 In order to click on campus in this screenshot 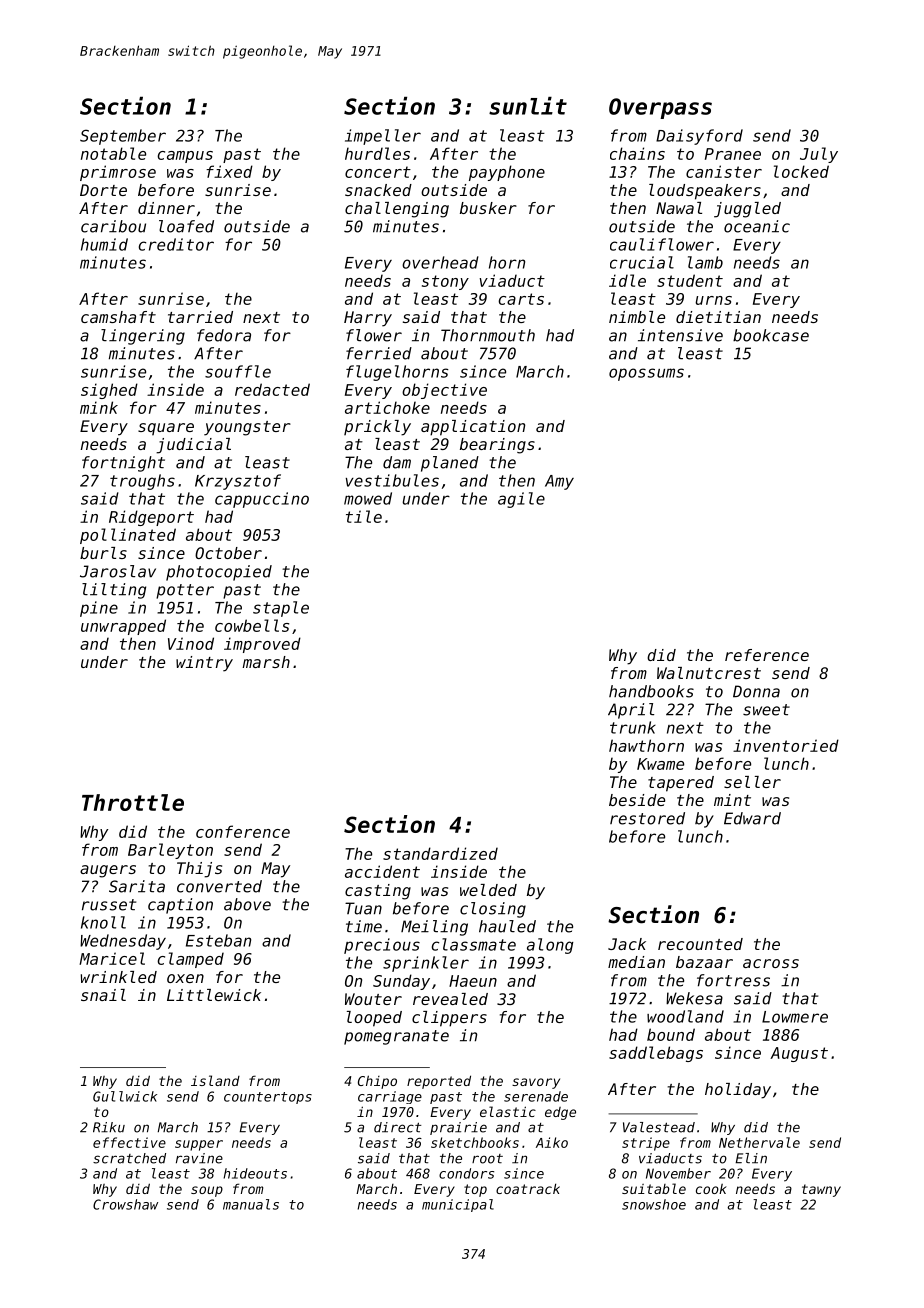, I will do `click(185, 157)`.
